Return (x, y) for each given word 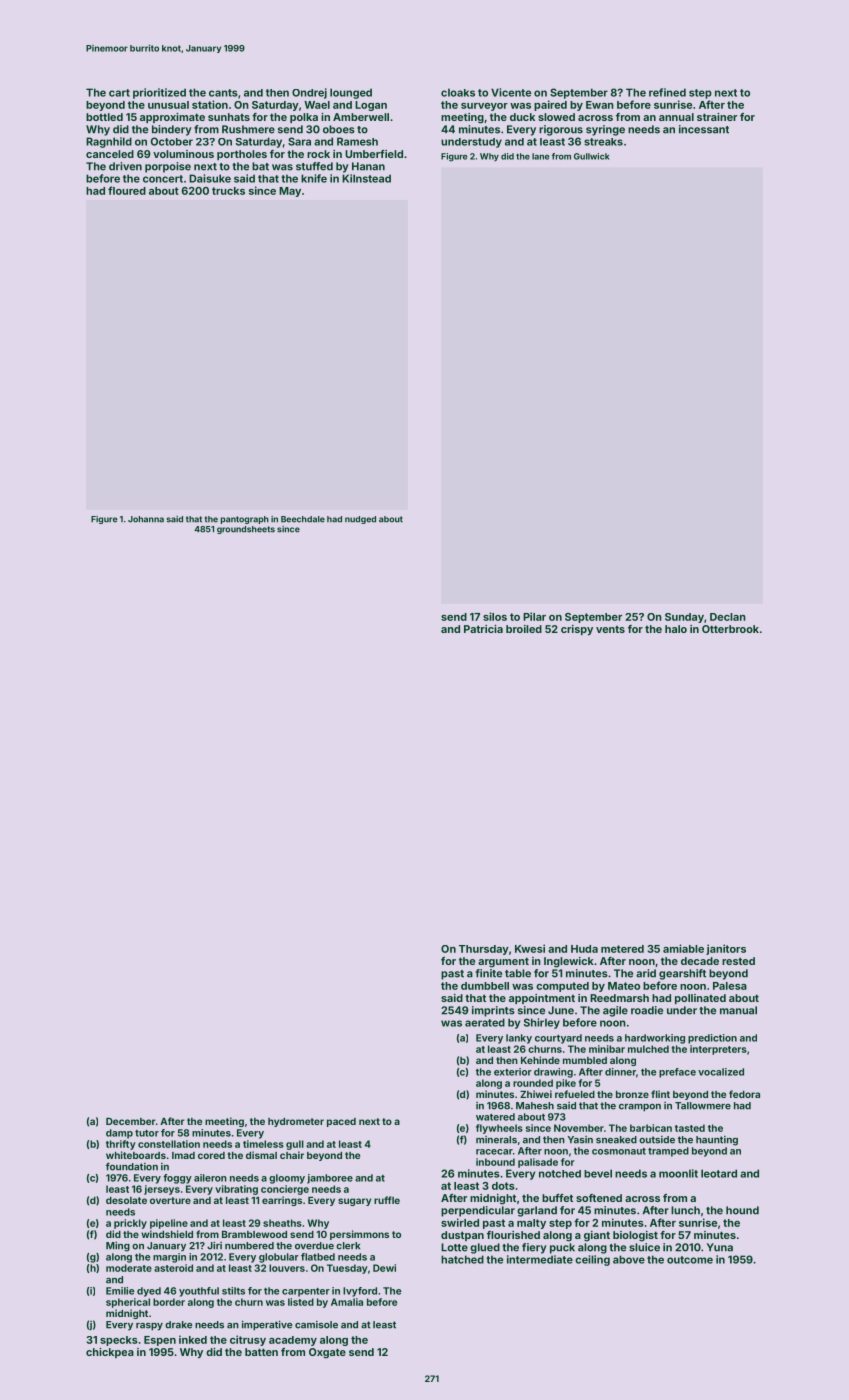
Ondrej (309, 93)
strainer (717, 117)
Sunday (684, 618)
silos (495, 616)
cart (119, 93)
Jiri (214, 1245)
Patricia (483, 629)
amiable (683, 948)
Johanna (146, 519)
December (131, 1121)
